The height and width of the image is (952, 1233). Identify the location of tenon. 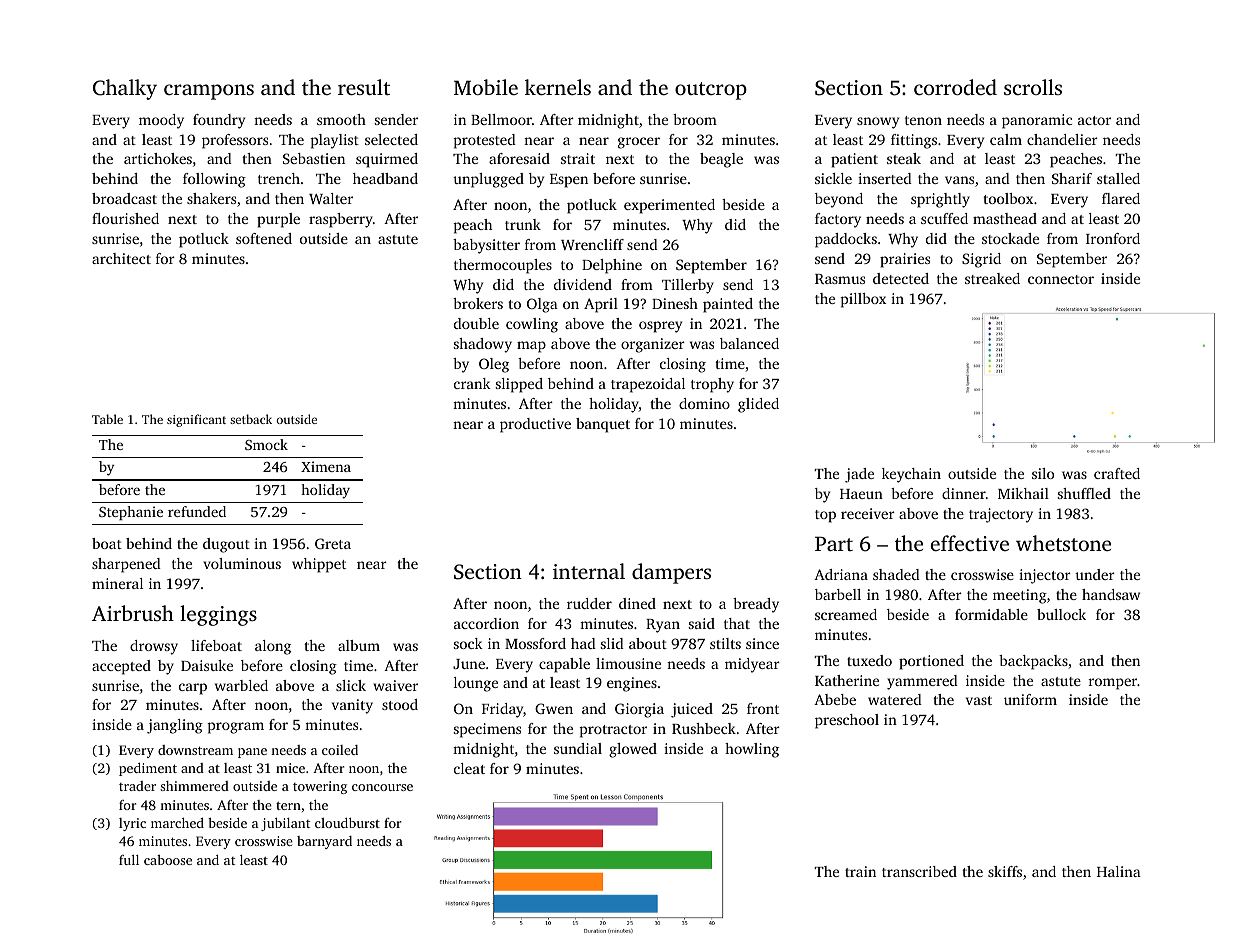
(923, 120).
